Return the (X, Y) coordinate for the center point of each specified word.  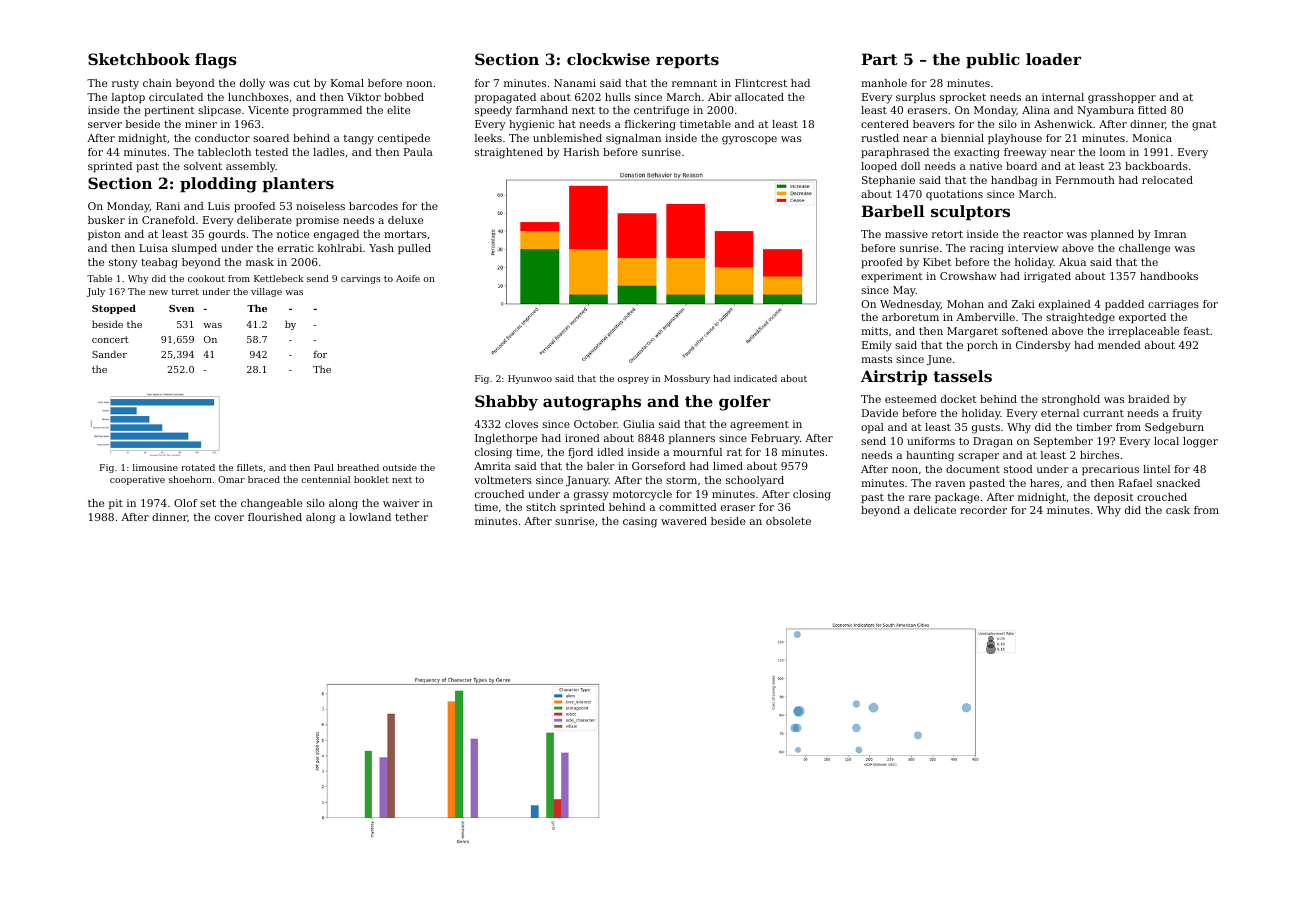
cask (1178, 510)
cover (229, 518)
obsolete (788, 521)
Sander (109, 354)
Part (879, 59)
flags (216, 61)
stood (1018, 469)
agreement (759, 426)
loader (1053, 59)
